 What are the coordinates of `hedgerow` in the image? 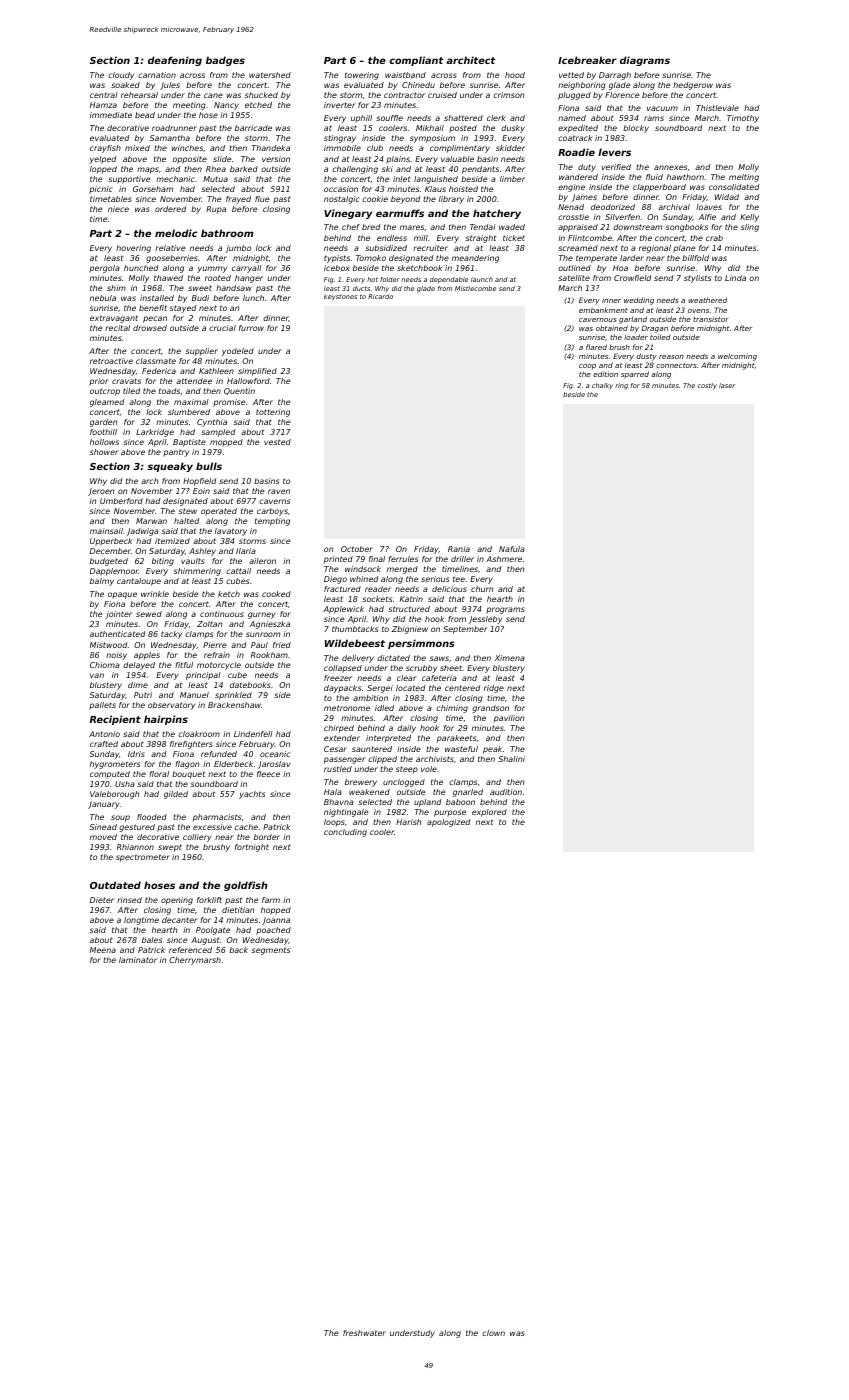 It's located at (693, 86).
